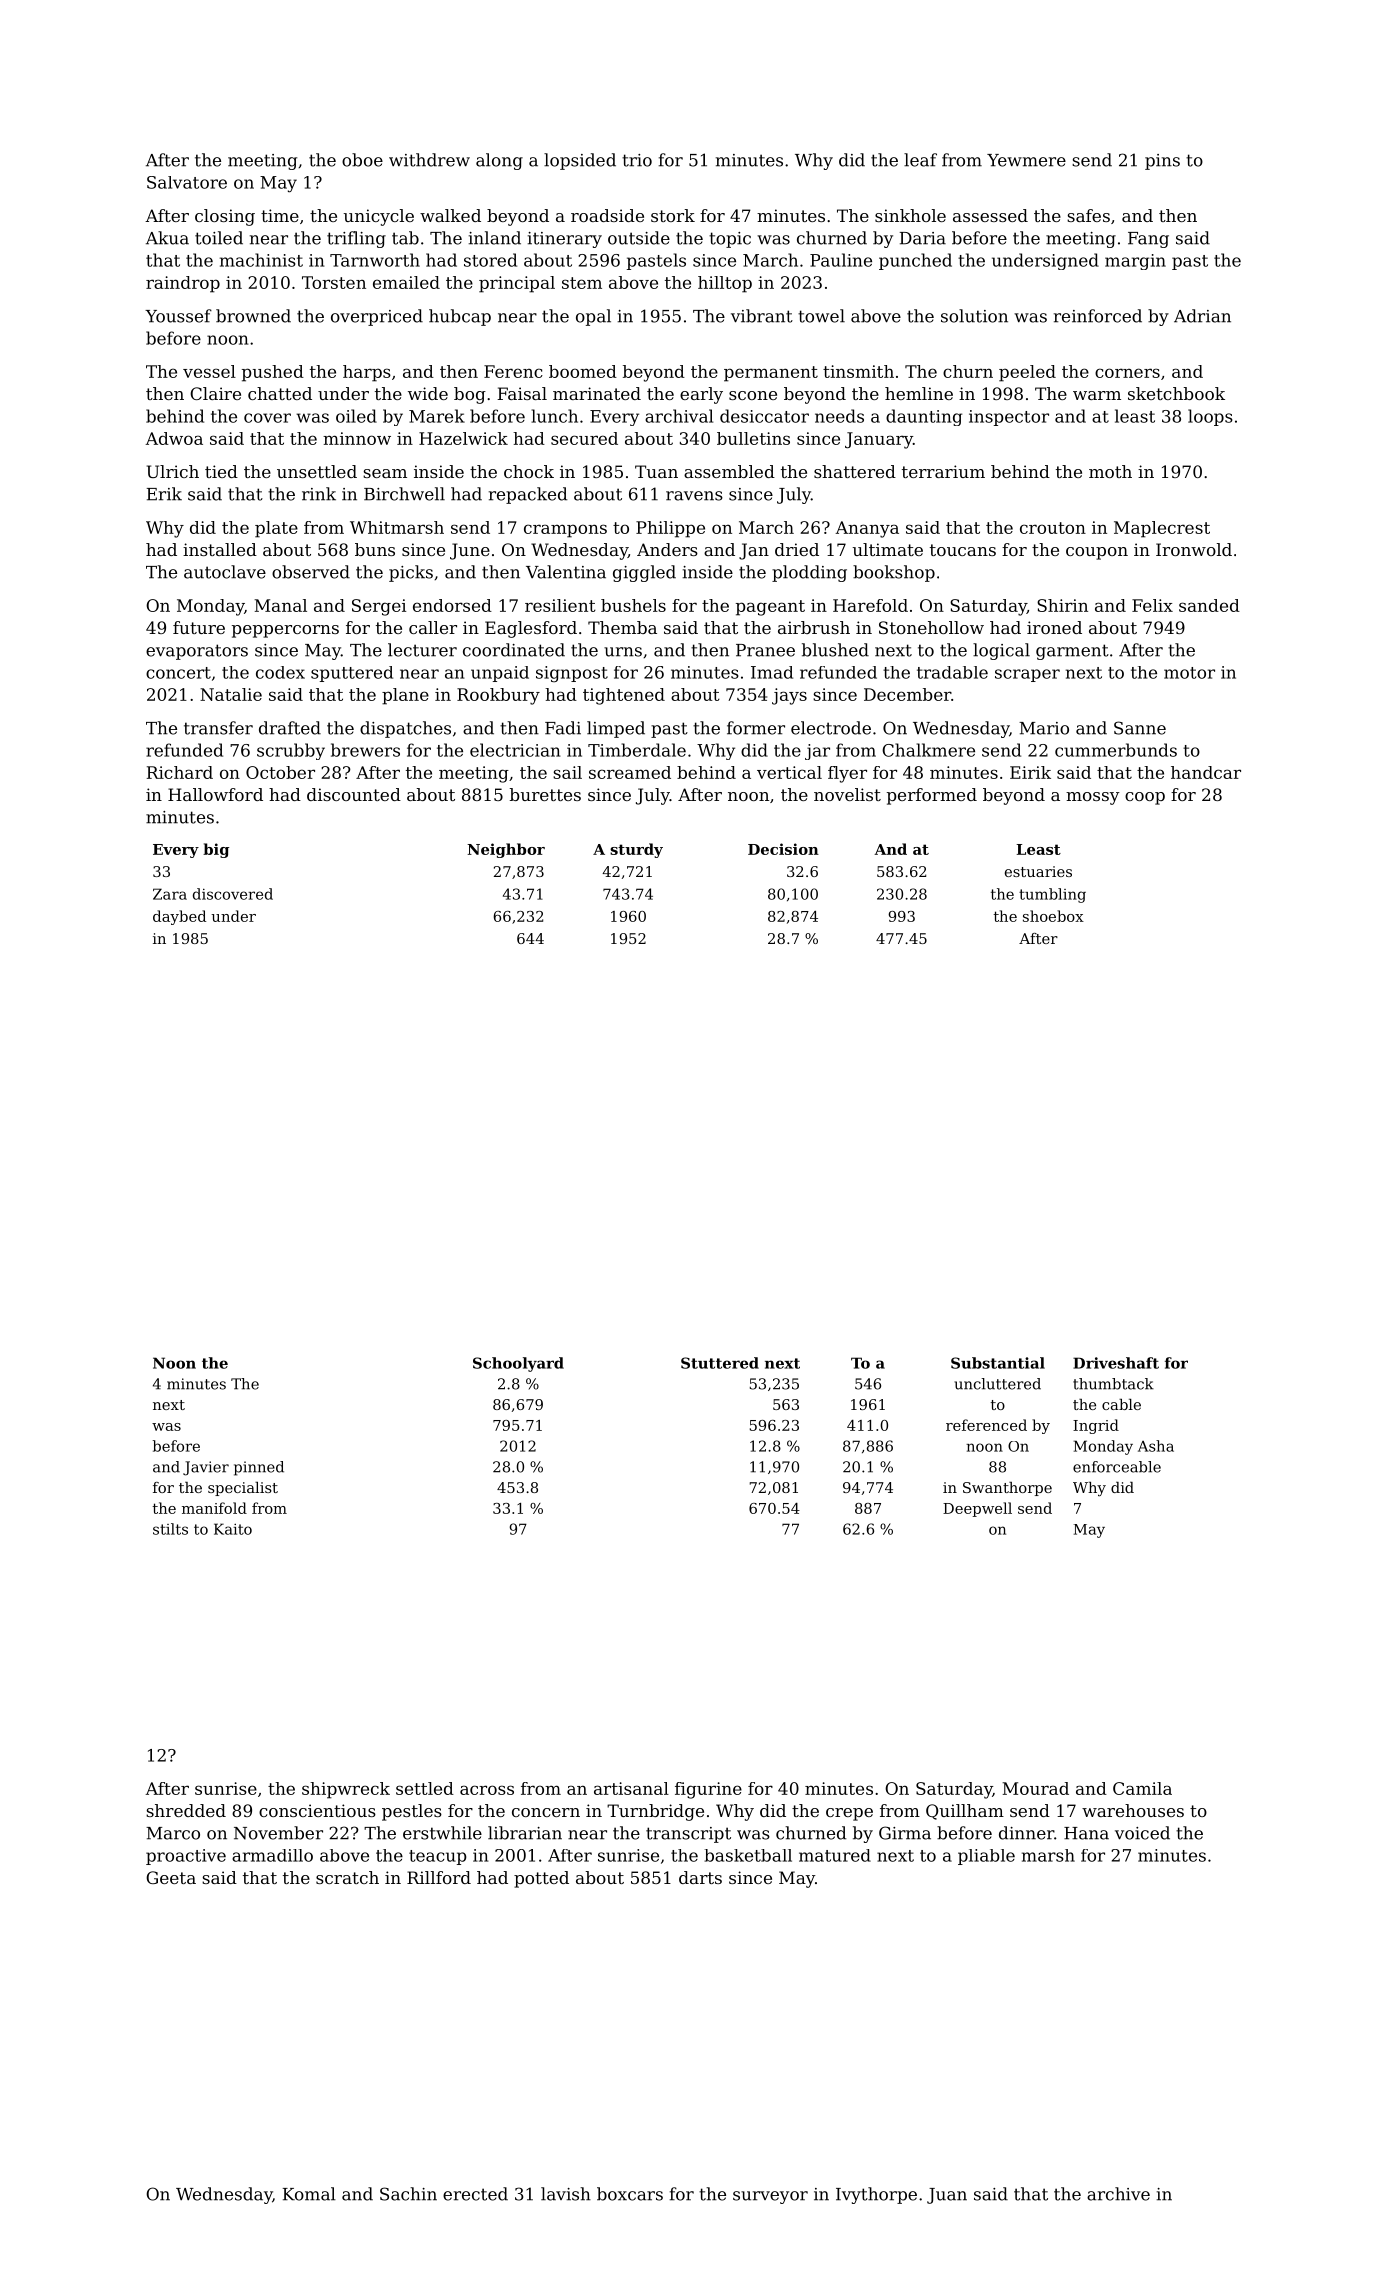 The image size is (1388, 2285). Describe the element at coordinates (701, 395) in the image. I see `early` at that location.
